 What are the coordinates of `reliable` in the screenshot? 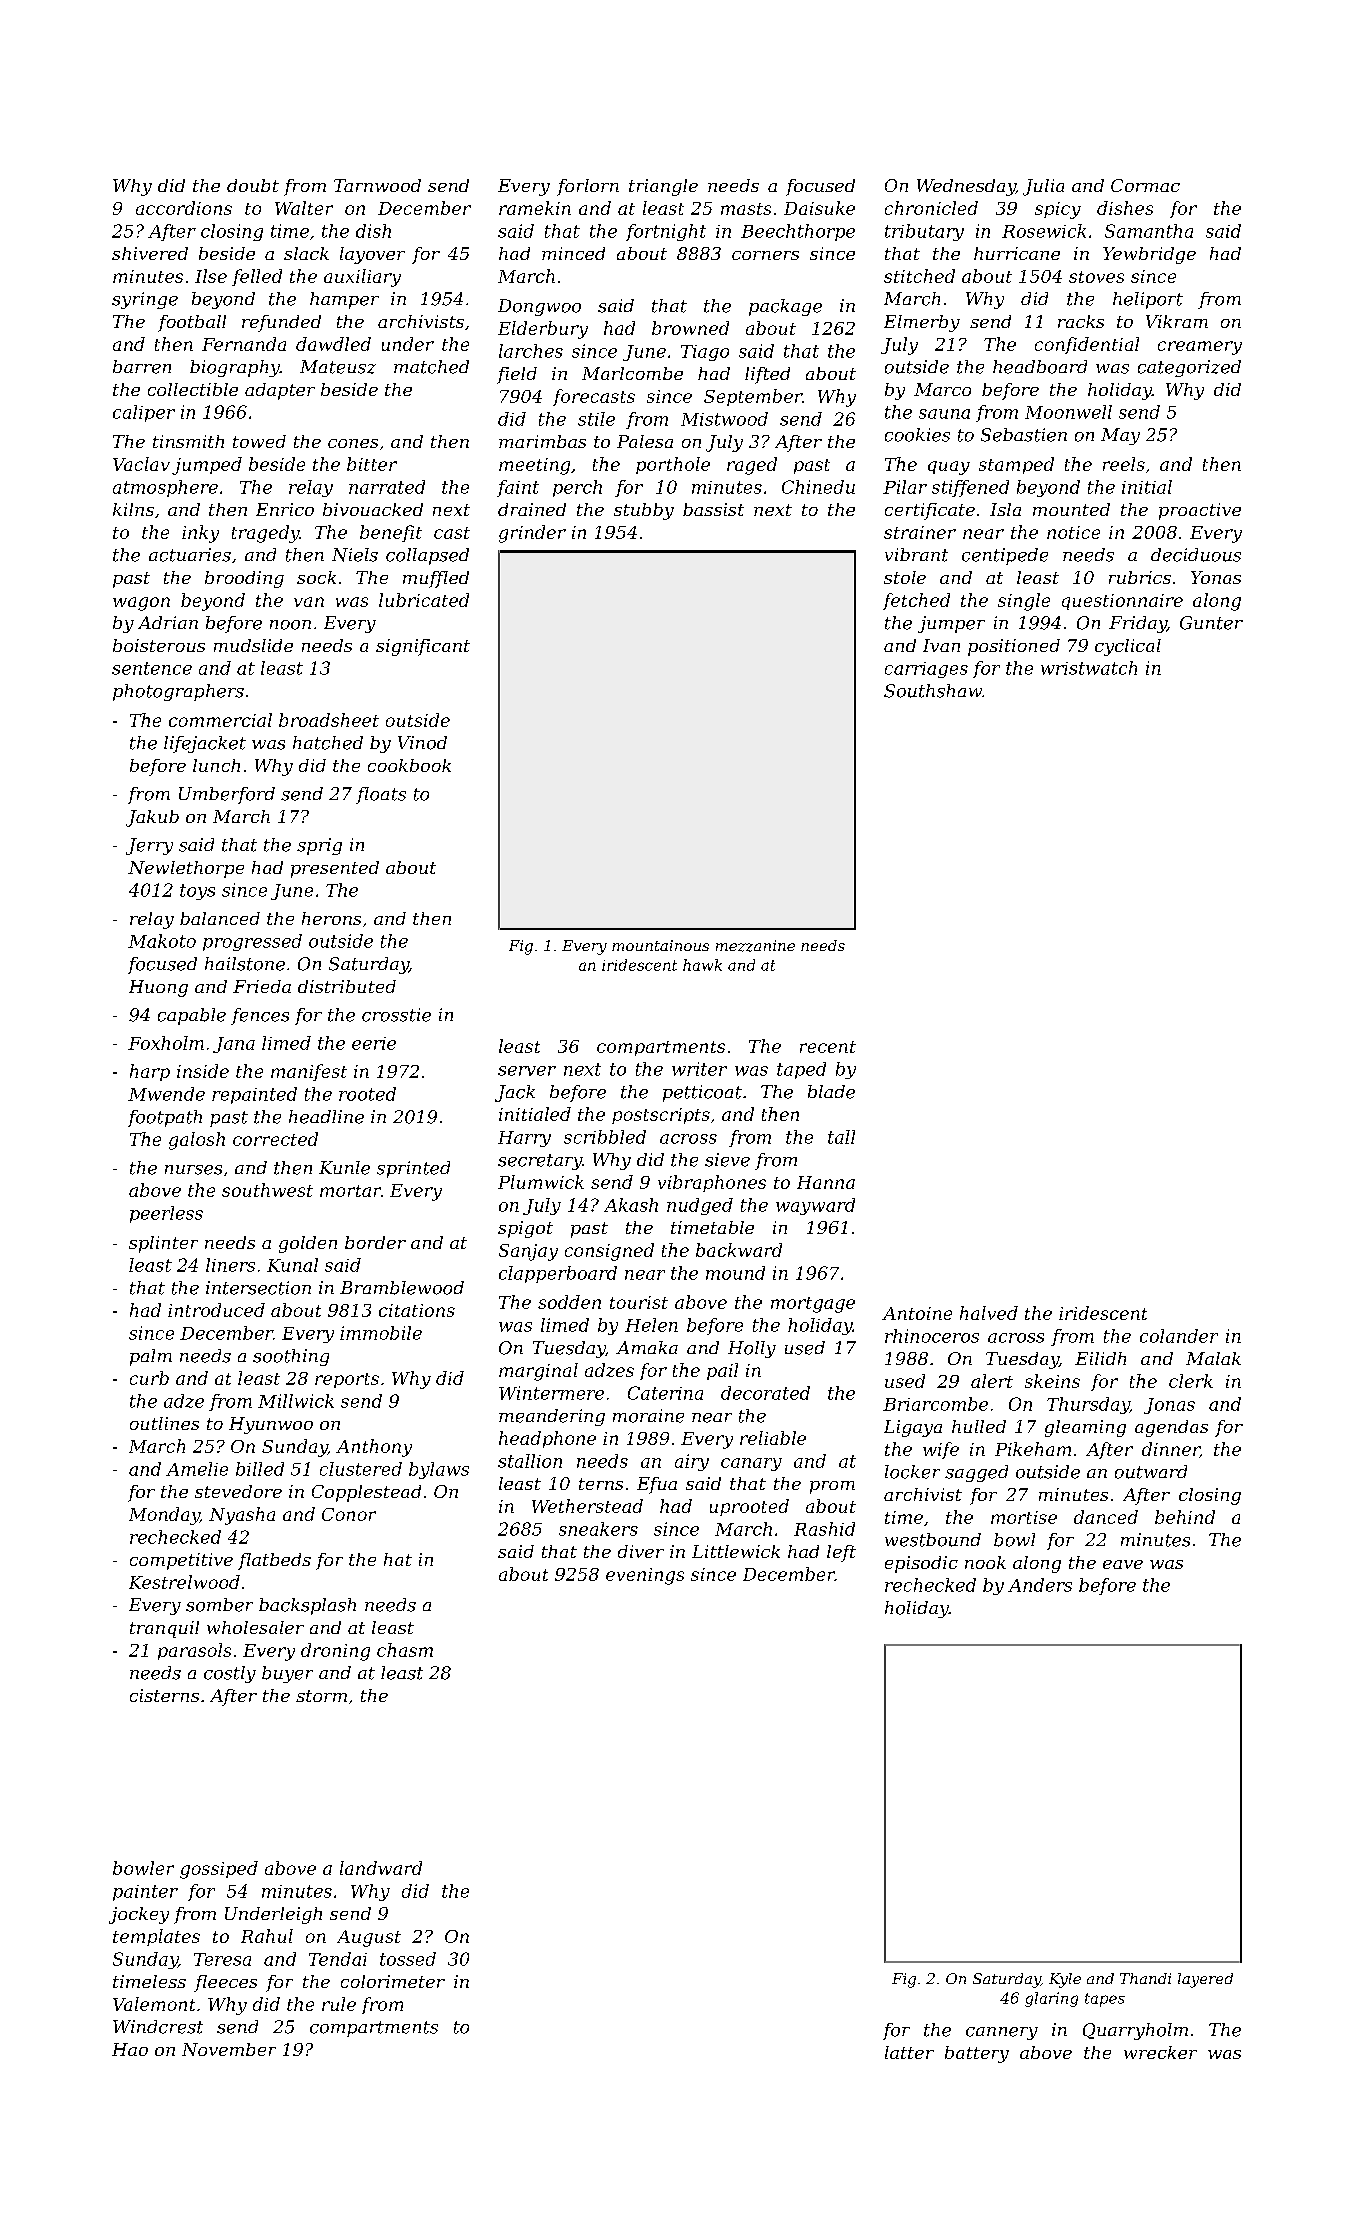 It's located at (773, 1438).
